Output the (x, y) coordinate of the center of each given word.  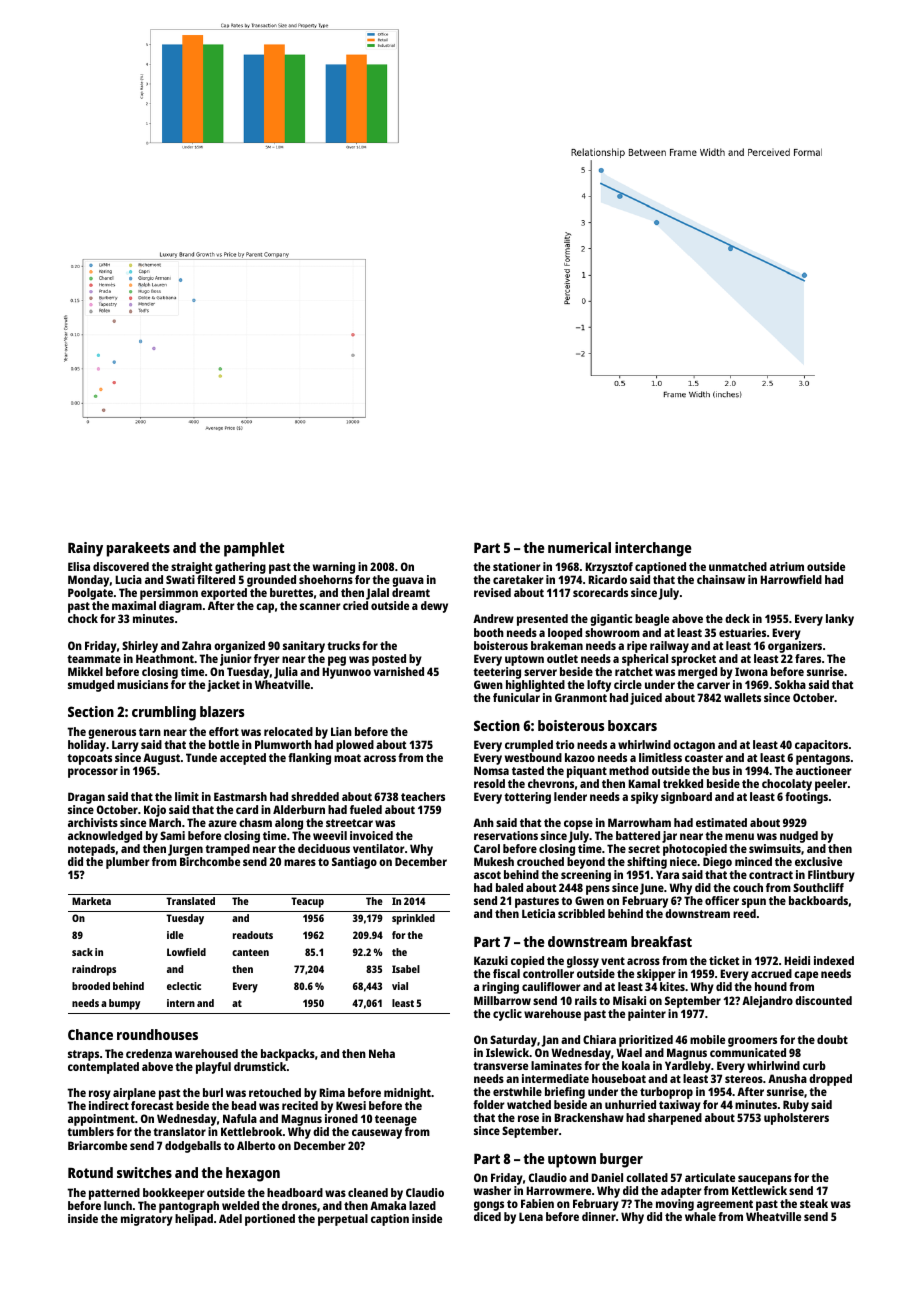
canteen (250, 952)
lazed (422, 1205)
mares (300, 862)
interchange (653, 549)
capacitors (821, 746)
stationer (517, 566)
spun (754, 903)
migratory (147, 1220)
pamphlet (254, 549)
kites (672, 986)
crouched (540, 861)
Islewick (507, 1052)
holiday (87, 746)
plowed (355, 746)
